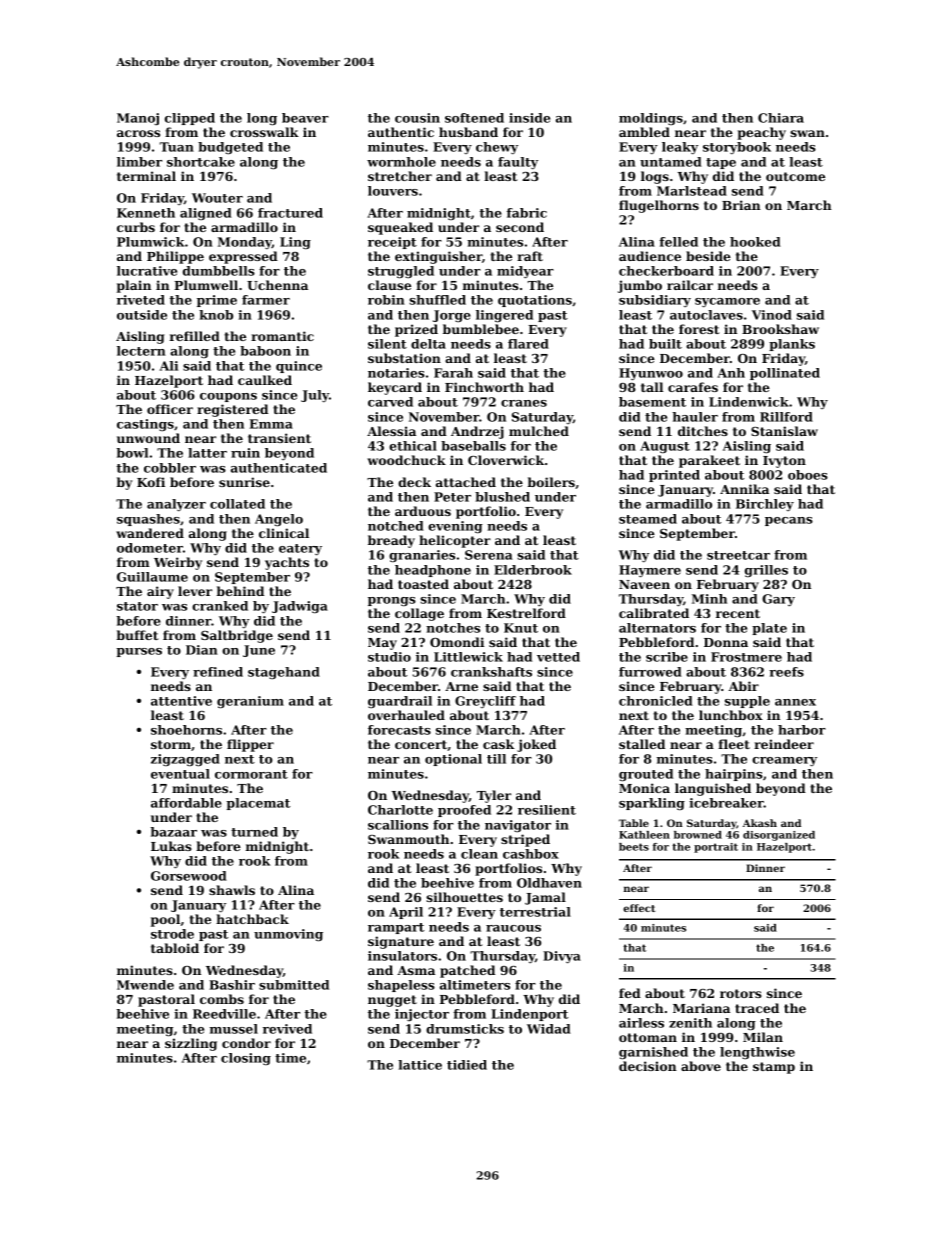 This page has height=1233, width=952. What do you see at coordinates (132, 453) in the page?
I see `bowl` at bounding box center [132, 453].
